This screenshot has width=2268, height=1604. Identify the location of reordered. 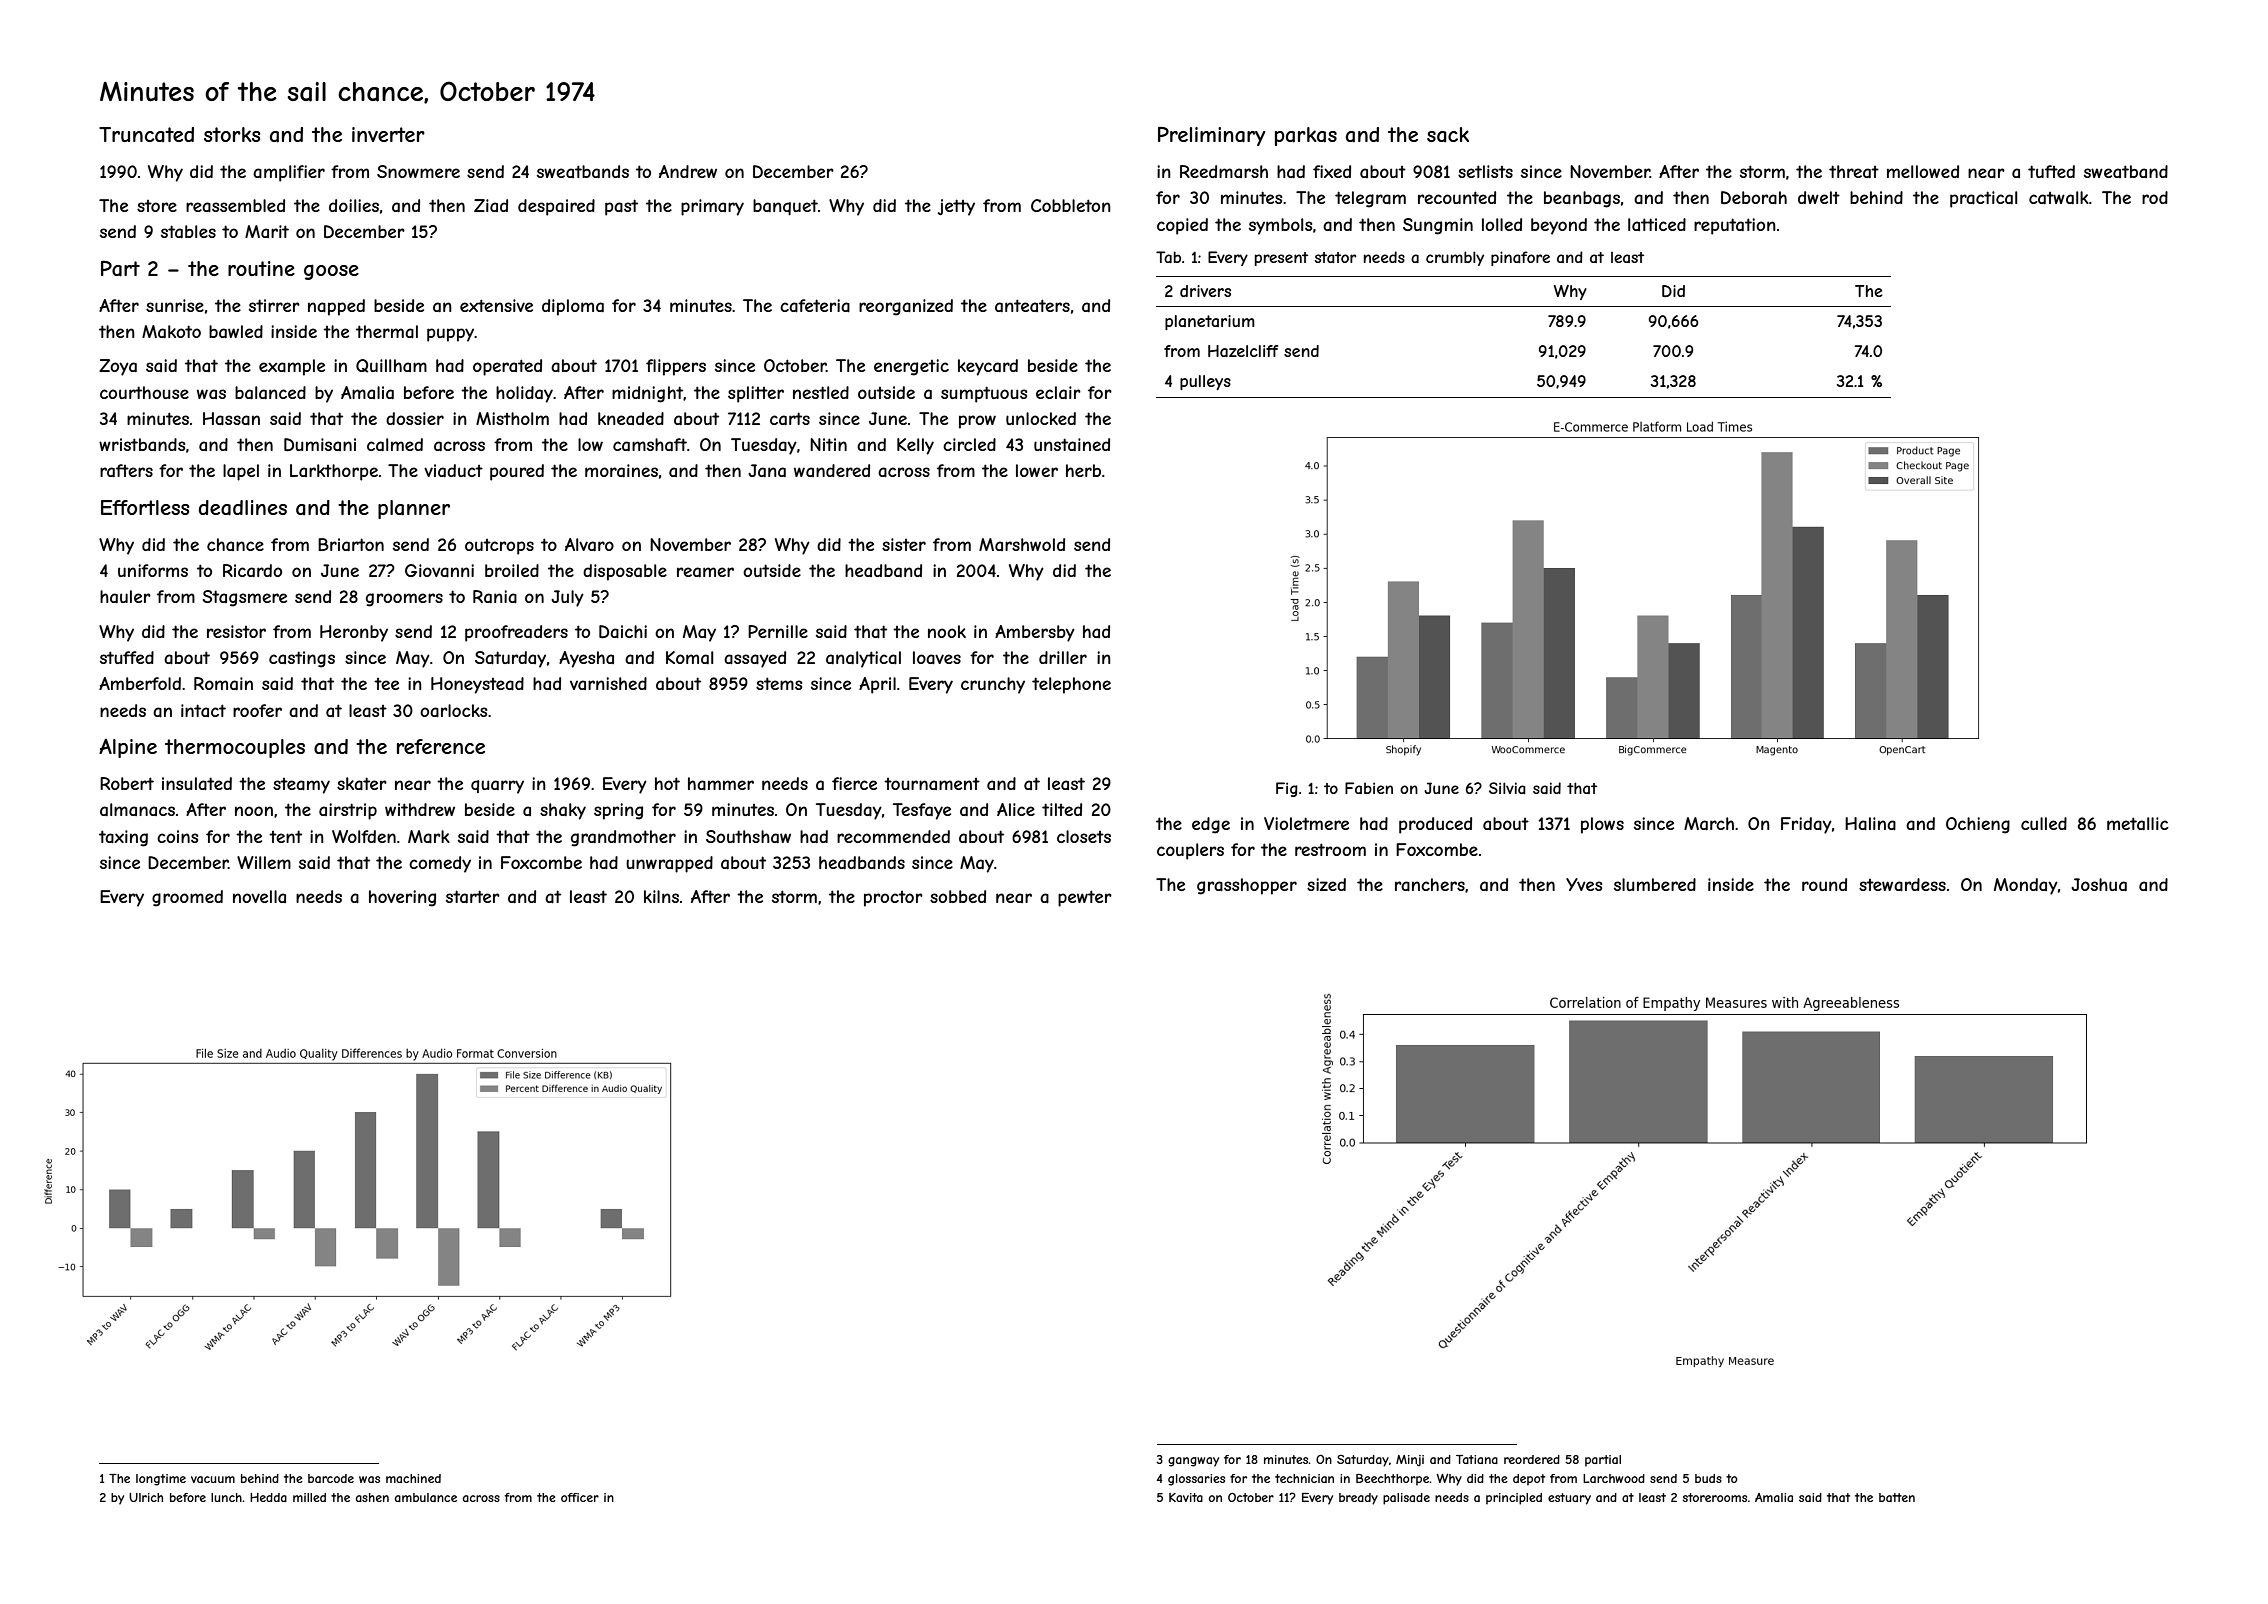
(1532, 1459).
